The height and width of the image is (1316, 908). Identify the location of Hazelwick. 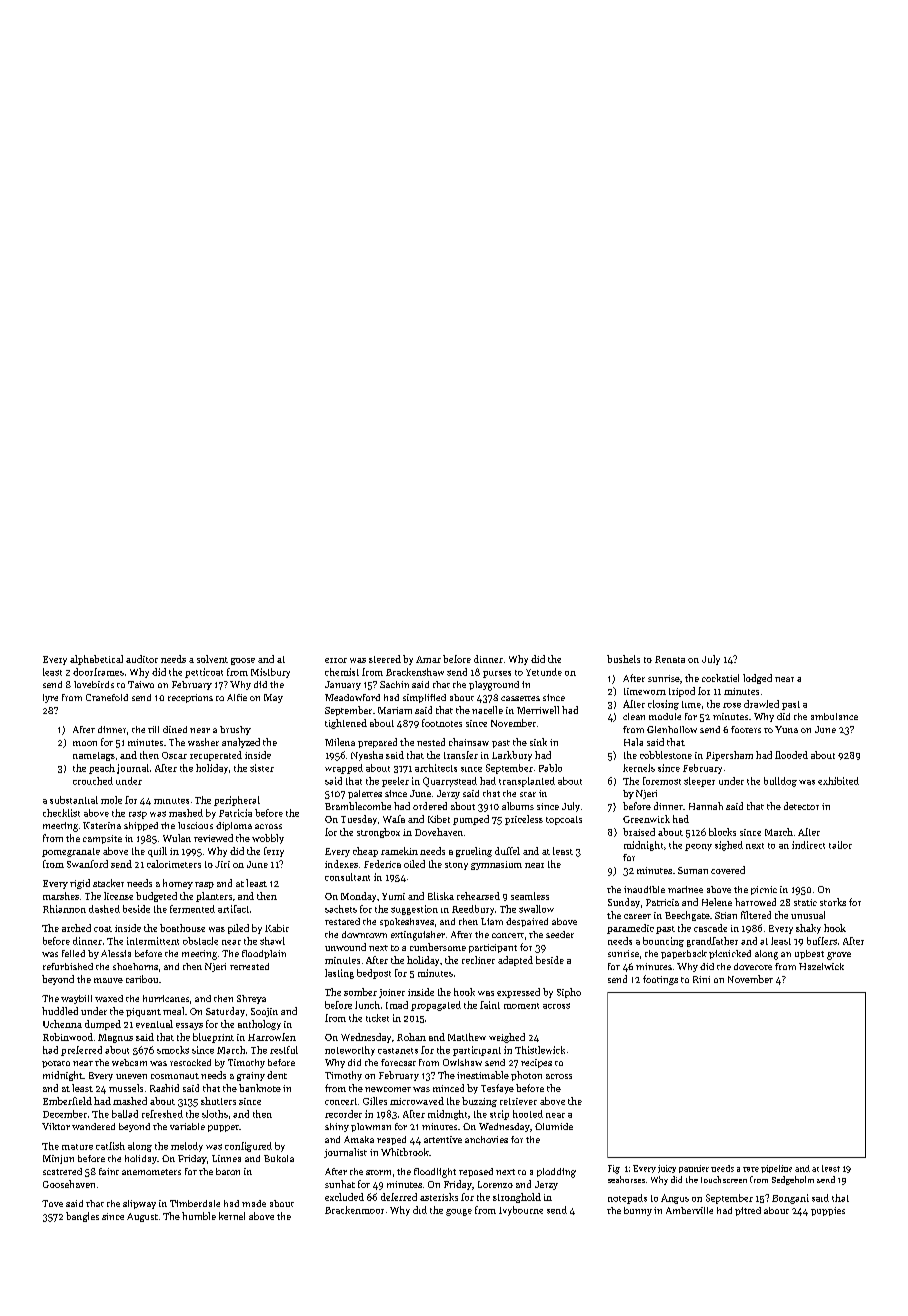
(821, 966).
